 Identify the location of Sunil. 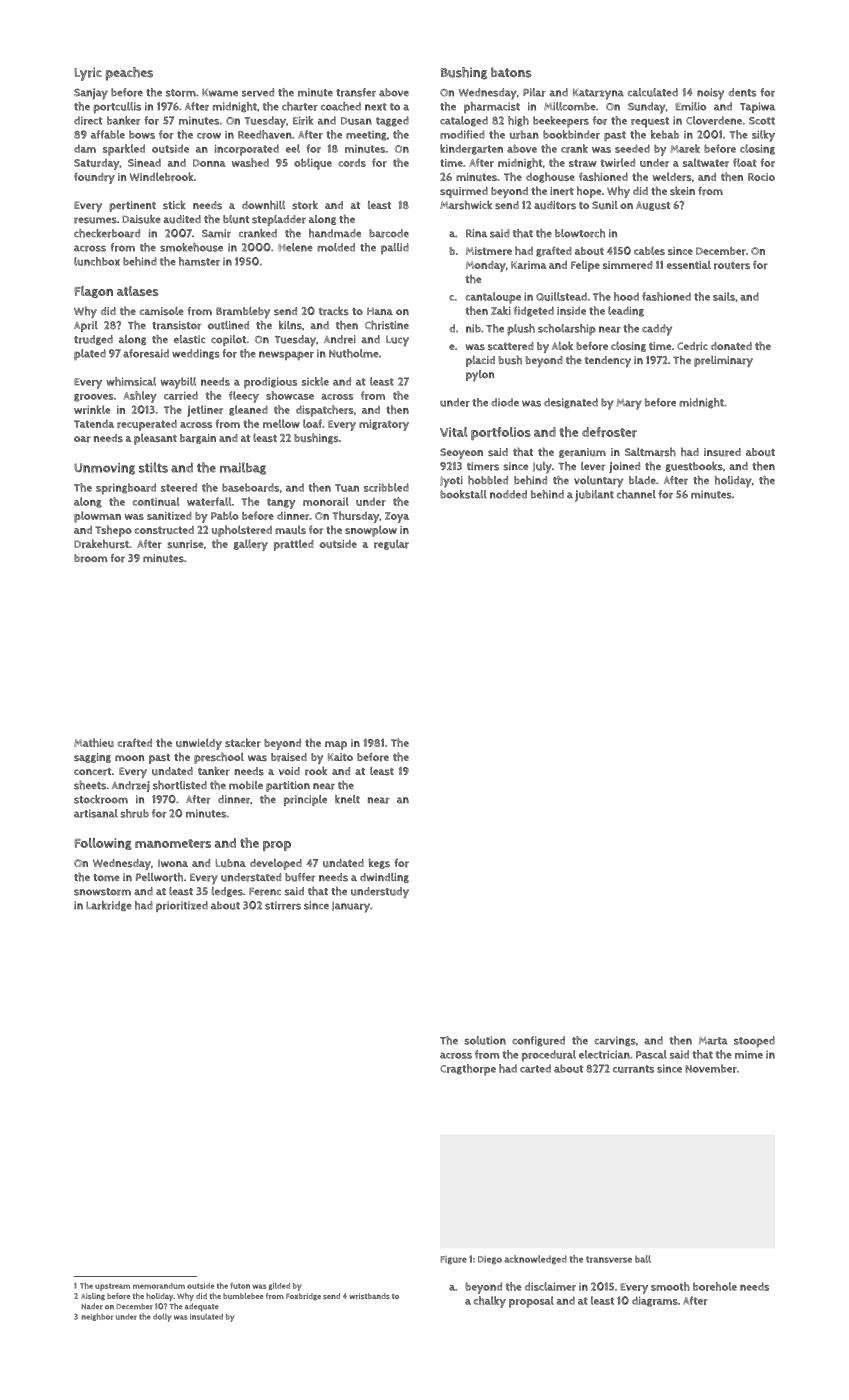
(605, 205).
